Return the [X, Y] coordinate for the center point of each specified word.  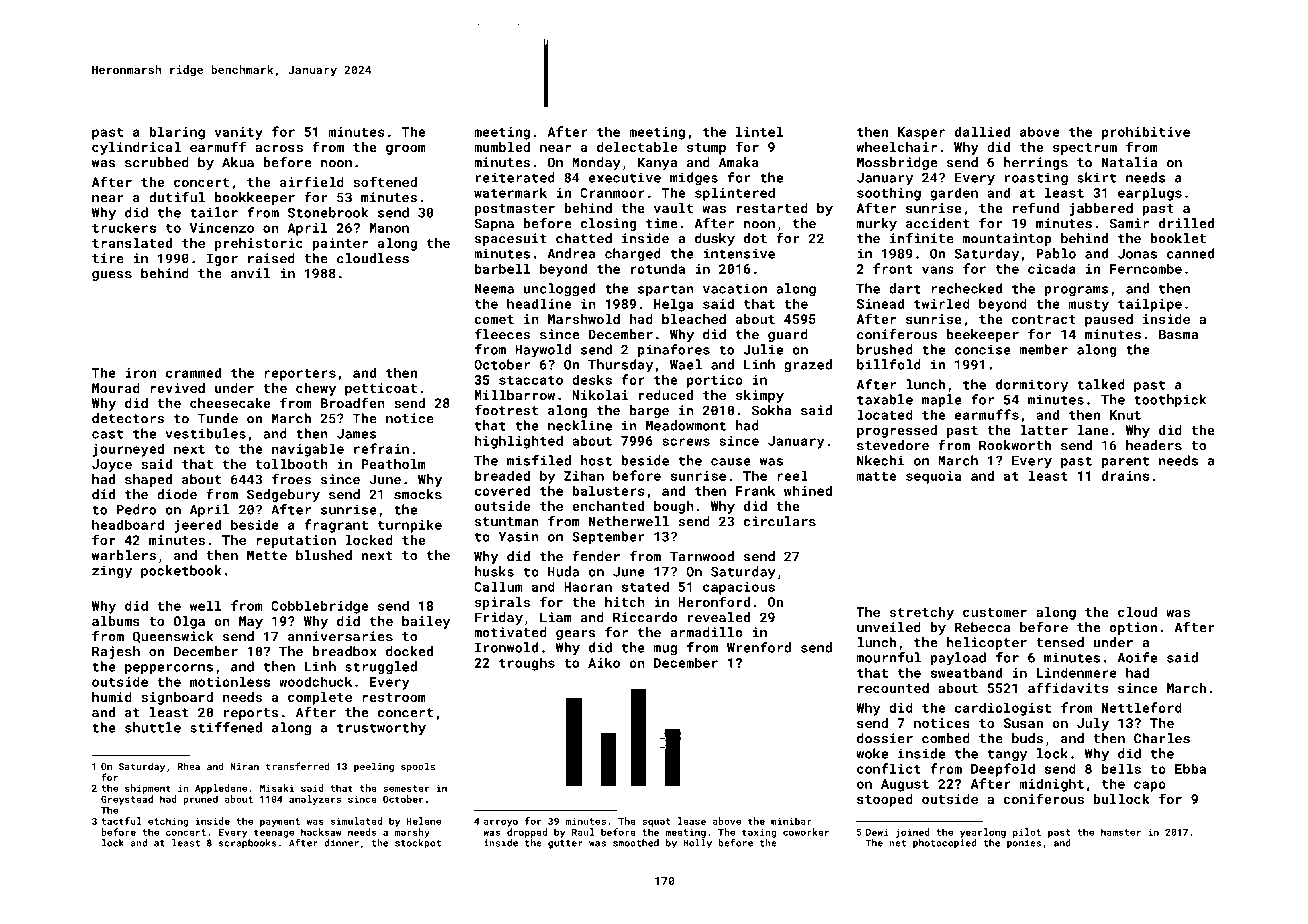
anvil [250, 273]
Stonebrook [328, 212]
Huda [563, 571]
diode [177, 494]
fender [596, 556]
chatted [584, 238]
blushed [324, 555]
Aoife [1137, 657]
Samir [1129, 223]
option [1133, 628]
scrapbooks [248, 844]
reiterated [515, 177]
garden [954, 194]
